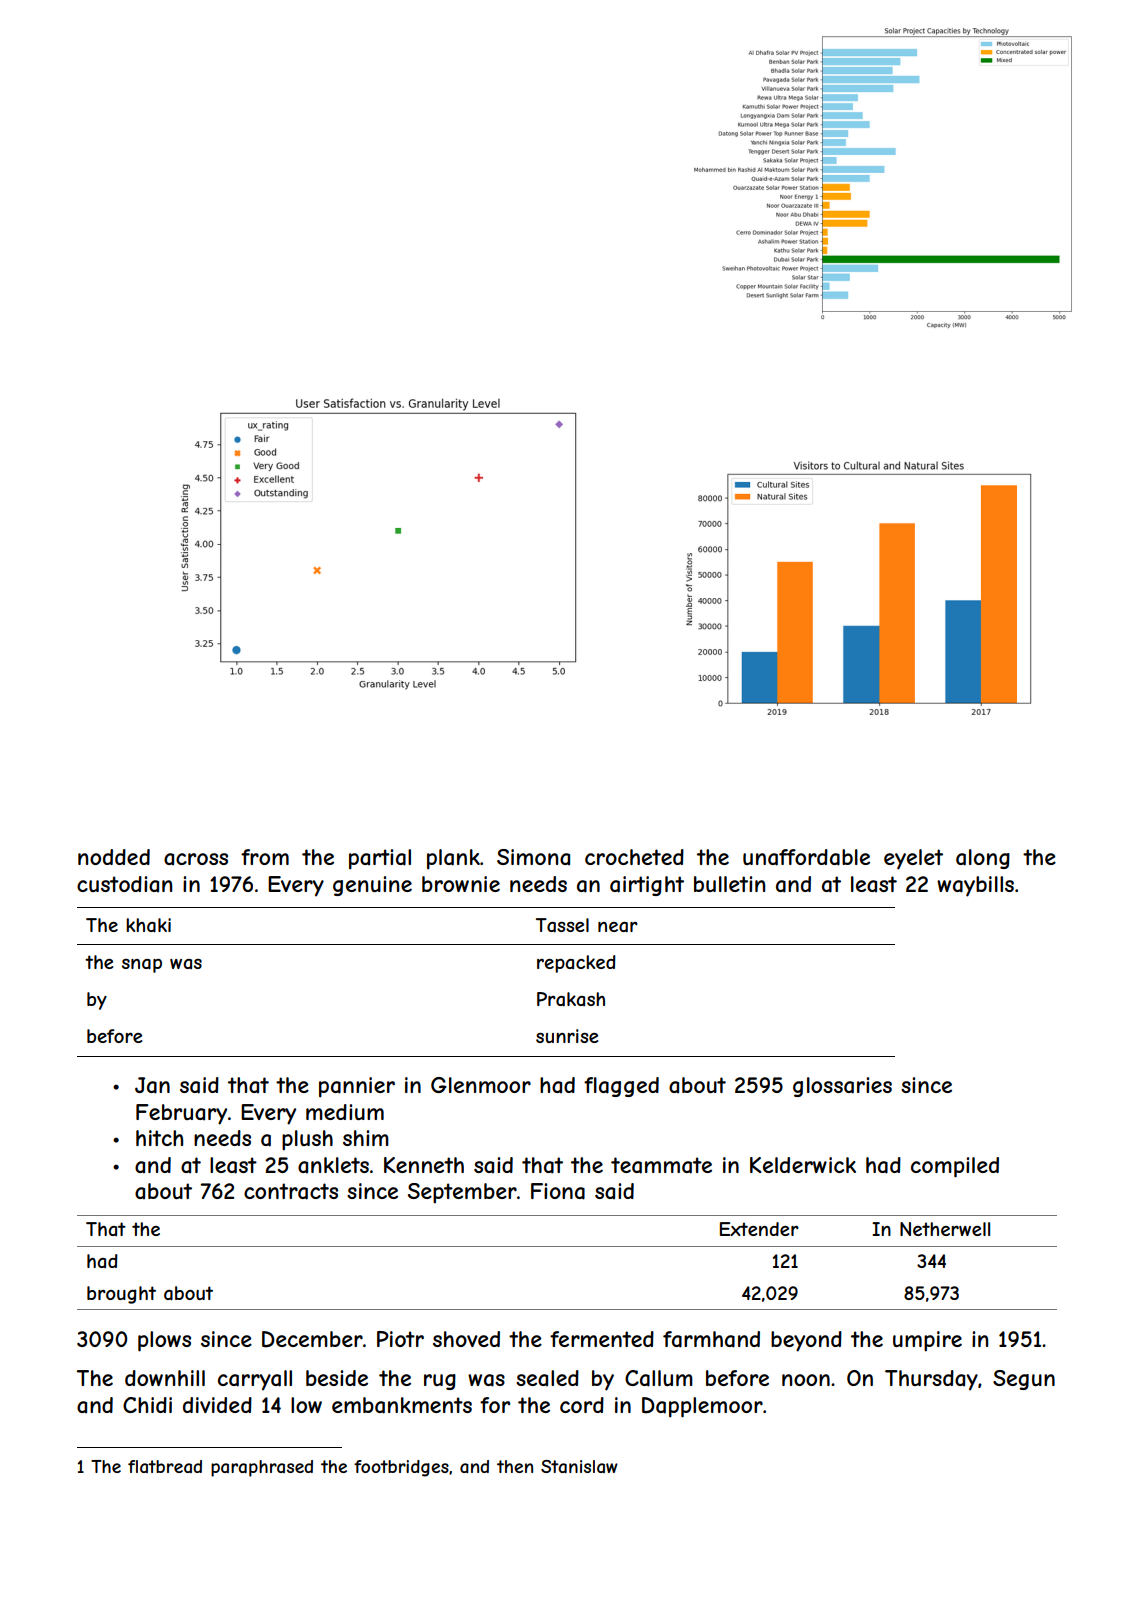 This screenshot has height=1603, width=1133. What do you see at coordinates (618, 927) in the screenshot?
I see `near` at bounding box center [618, 927].
